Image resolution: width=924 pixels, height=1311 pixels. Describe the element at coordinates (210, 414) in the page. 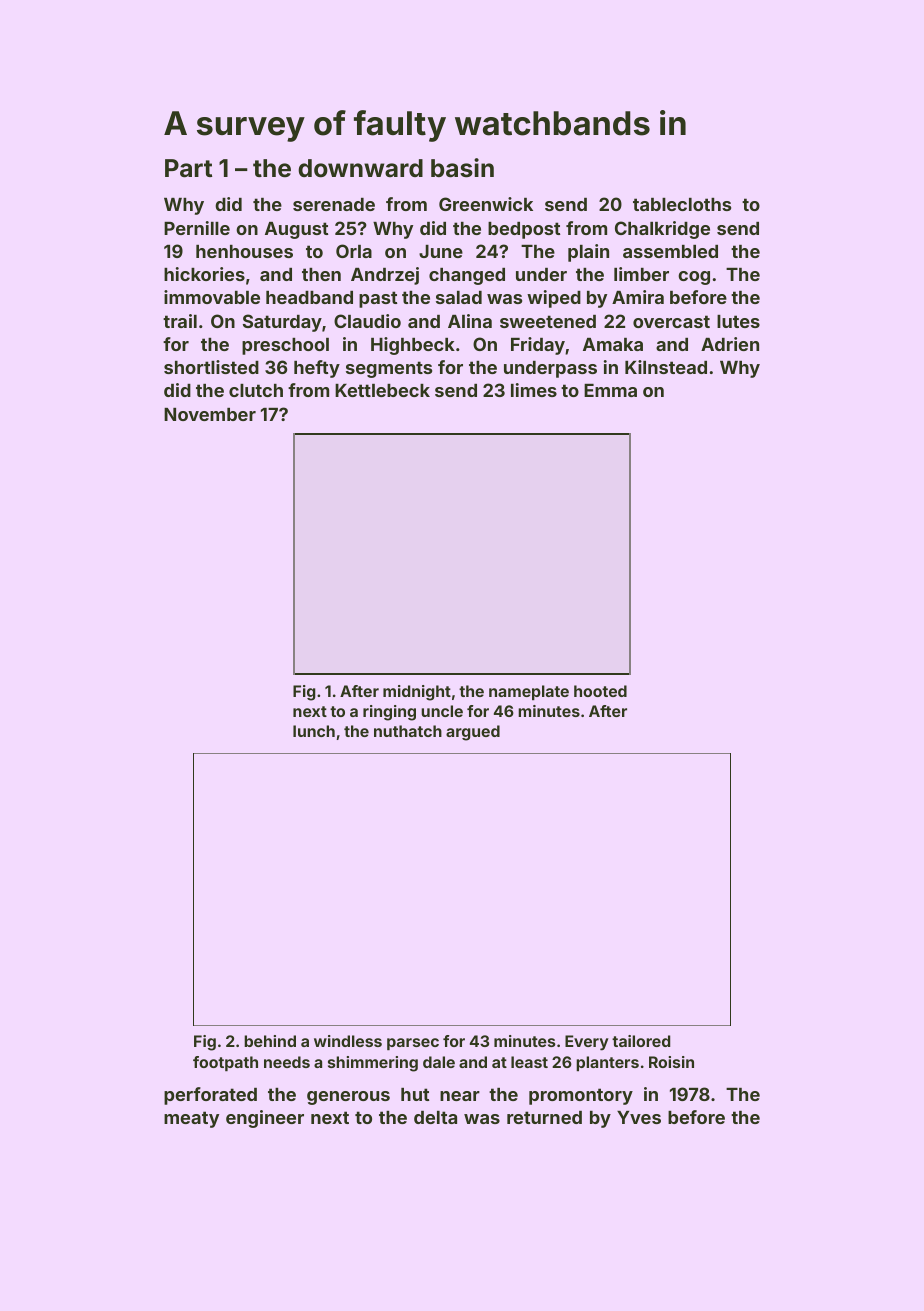

I see `November` at that location.
